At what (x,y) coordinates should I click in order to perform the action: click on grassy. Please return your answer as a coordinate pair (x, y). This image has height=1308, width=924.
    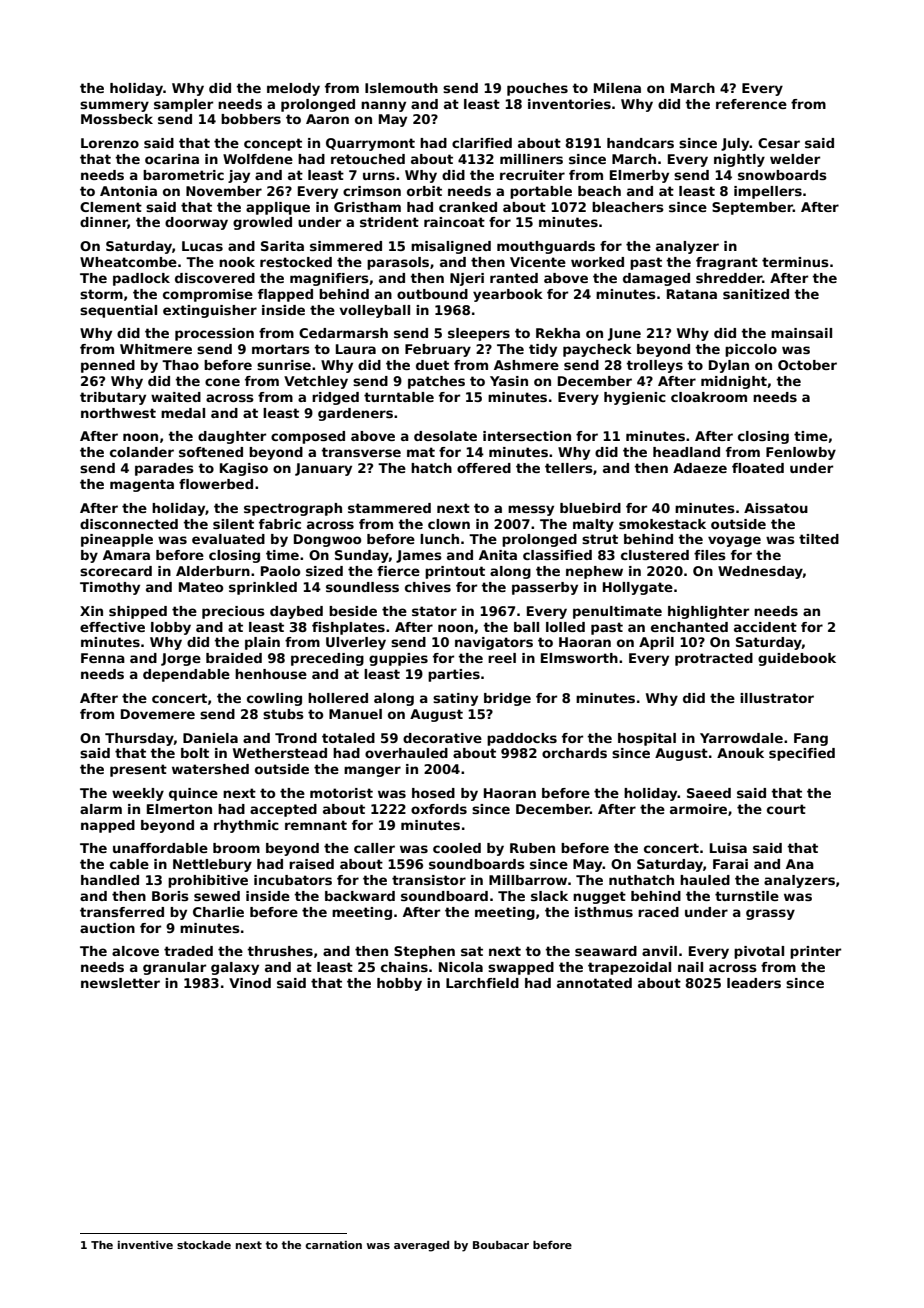
    Looking at the image, I should click on (770, 914).
